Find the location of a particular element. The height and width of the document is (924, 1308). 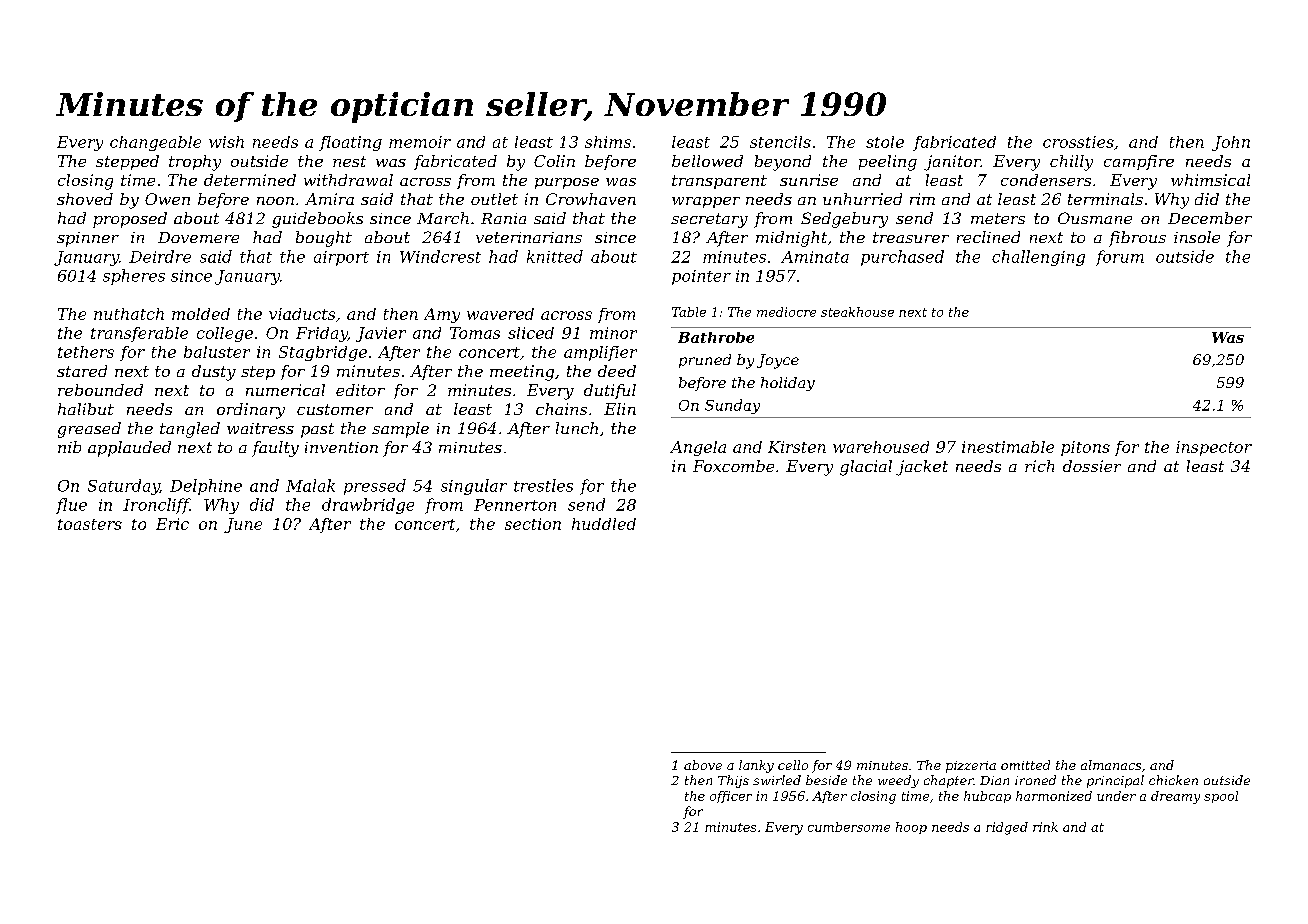

Thijs is located at coordinates (733, 781).
